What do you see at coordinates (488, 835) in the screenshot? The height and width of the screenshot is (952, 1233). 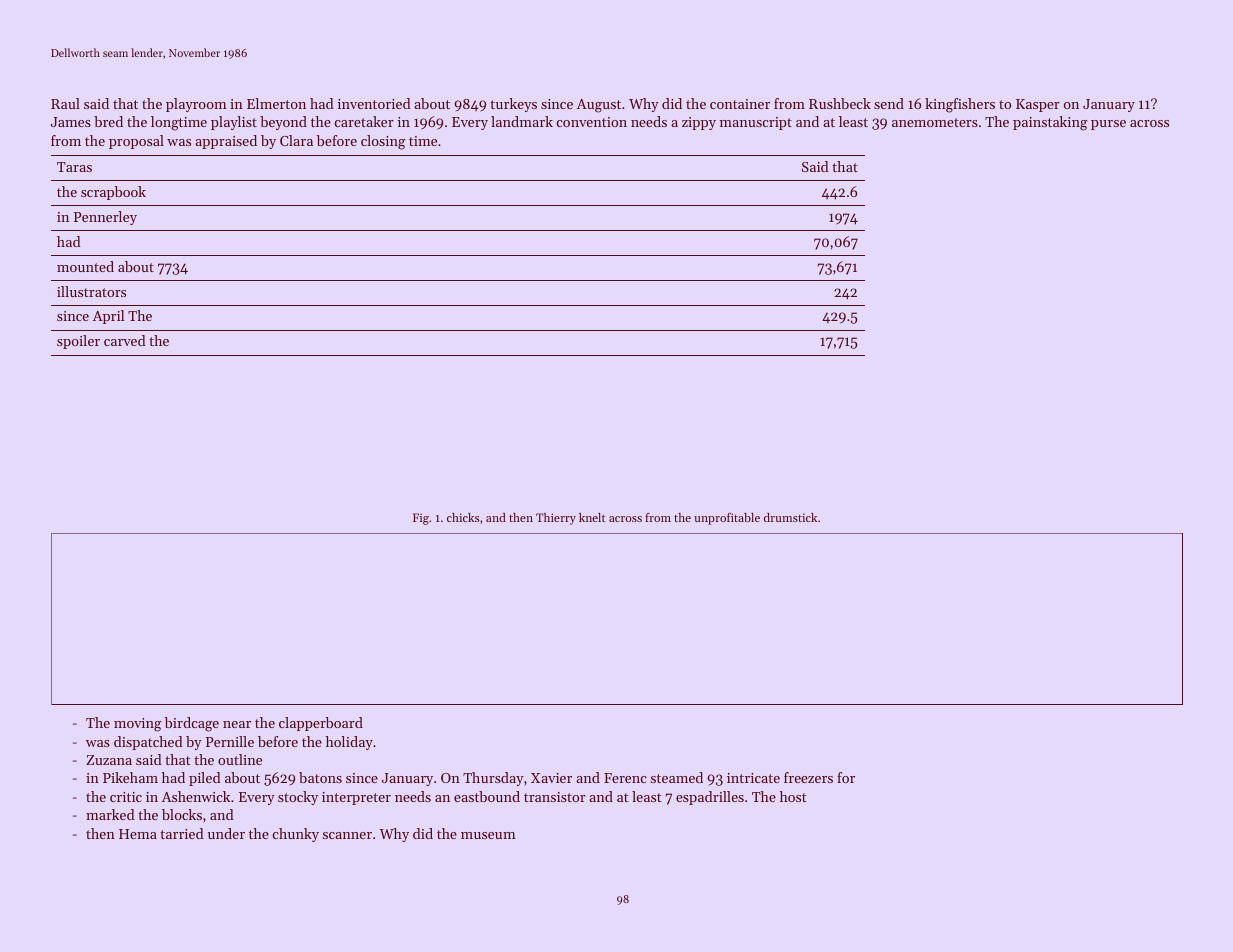 I see `museum` at bounding box center [488, 835].
